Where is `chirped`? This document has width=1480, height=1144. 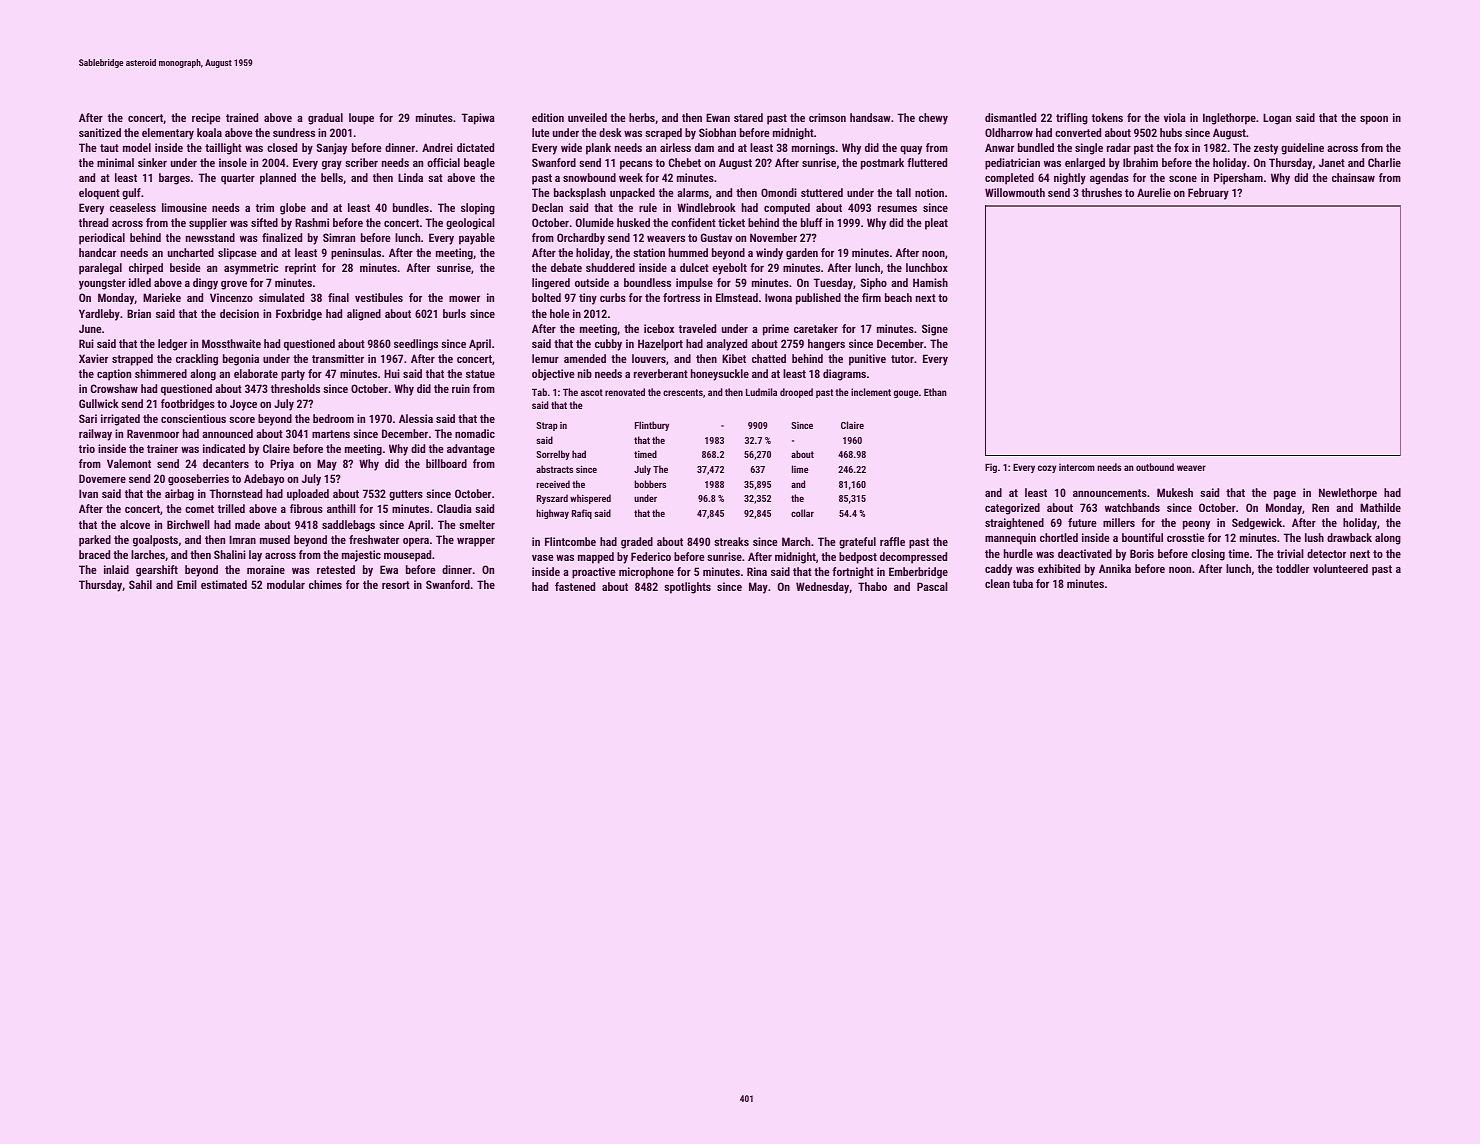
chirped is located at coordinates (146, 269).
